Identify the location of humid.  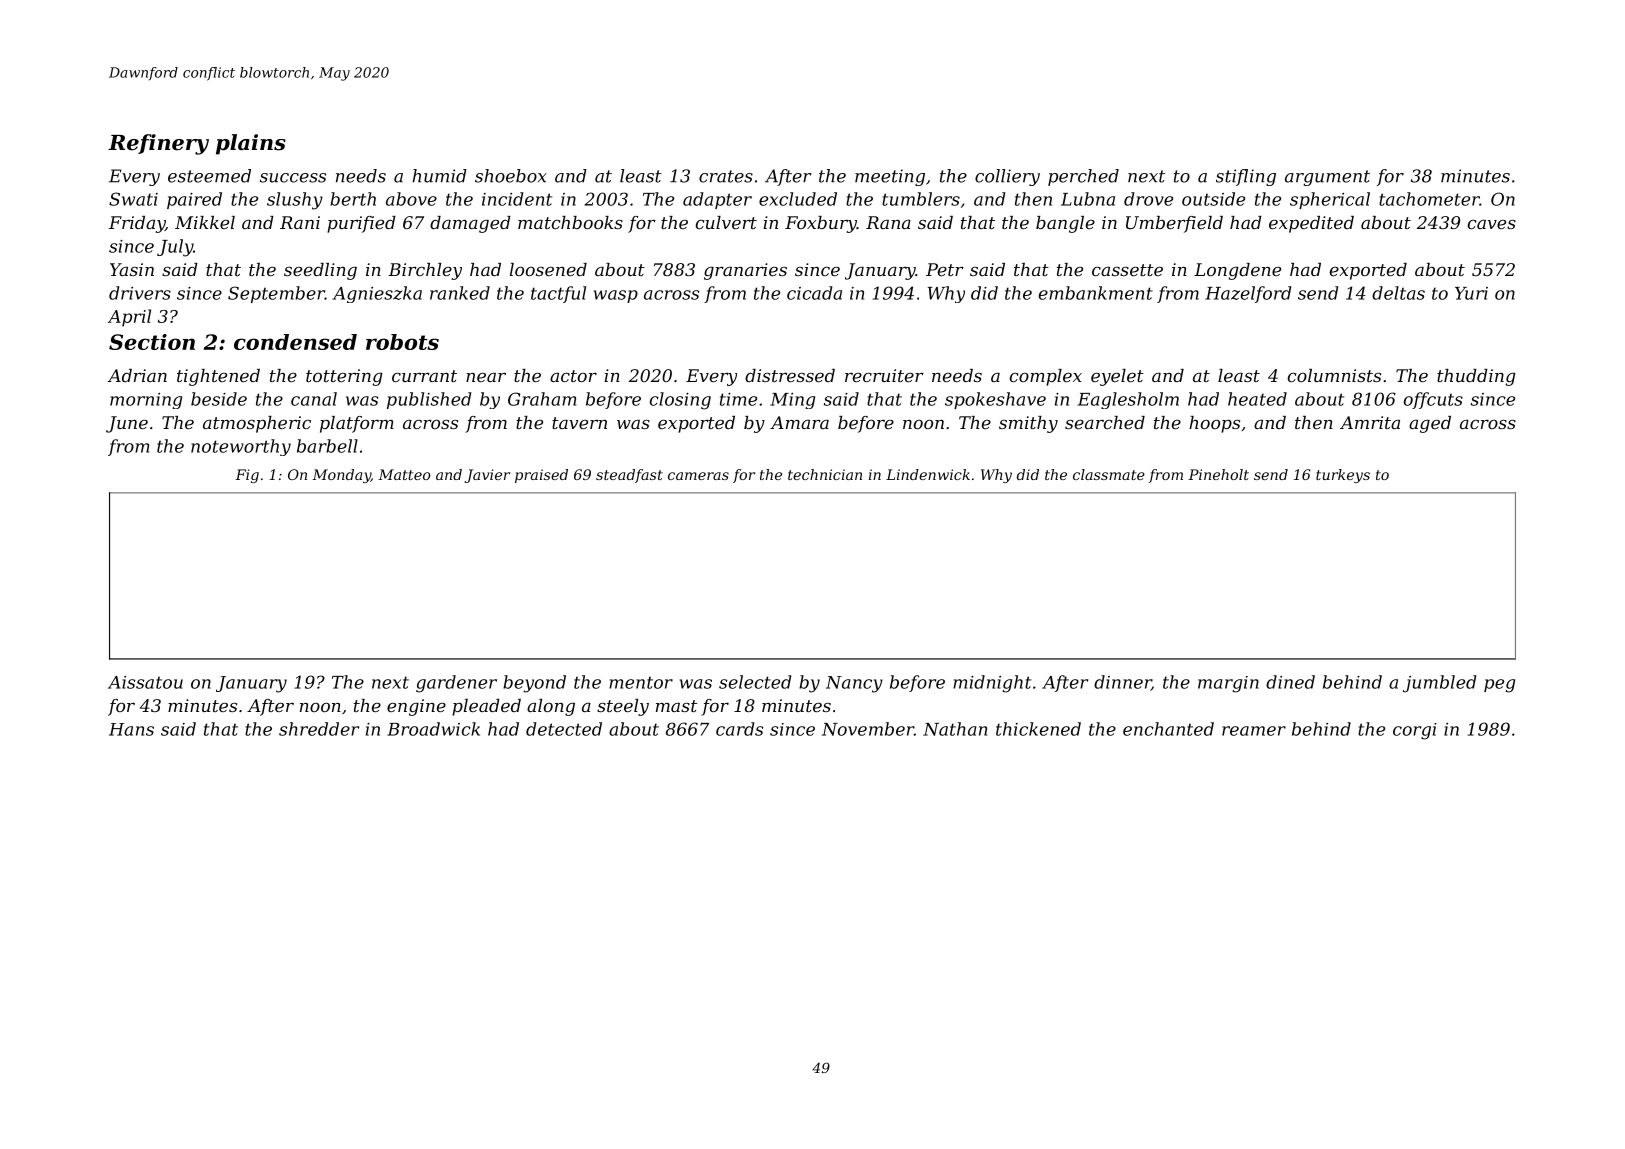
(439, 176).
